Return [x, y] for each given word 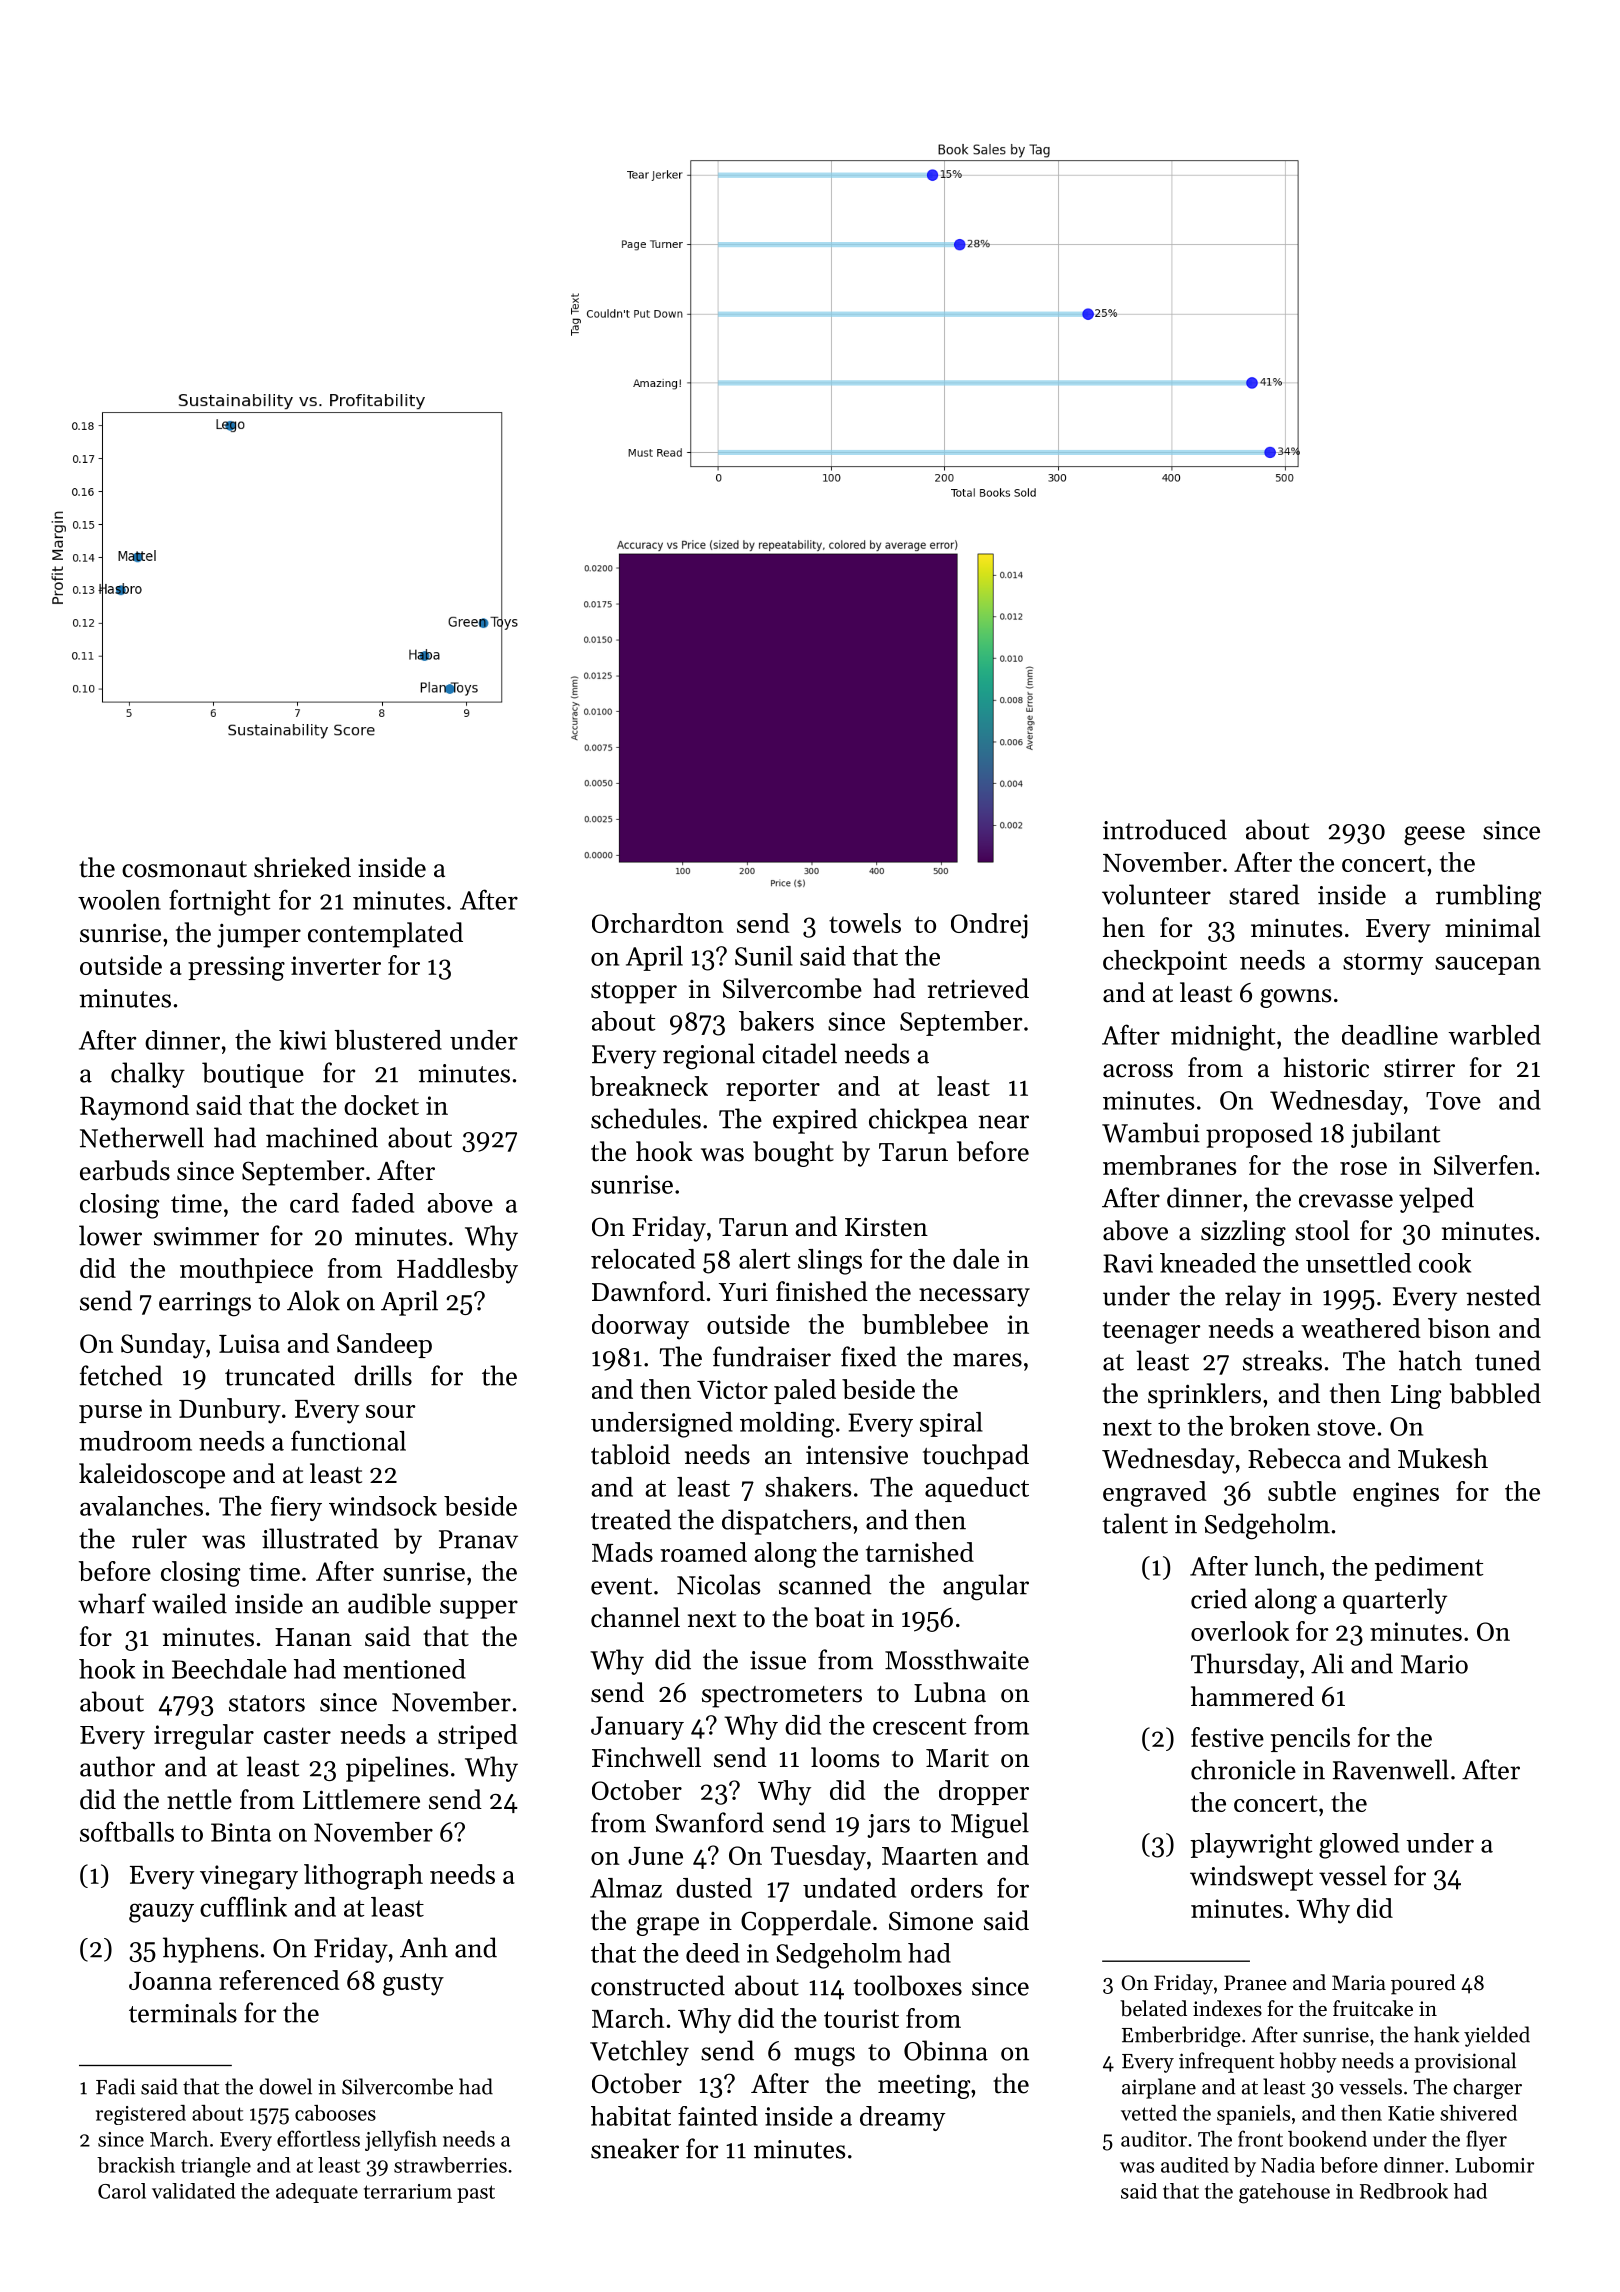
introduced [1165, 829]
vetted [1149, 2113]
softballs [127, 1831]
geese [1434, 836]
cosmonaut [184, 869]
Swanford [710, 1822]
